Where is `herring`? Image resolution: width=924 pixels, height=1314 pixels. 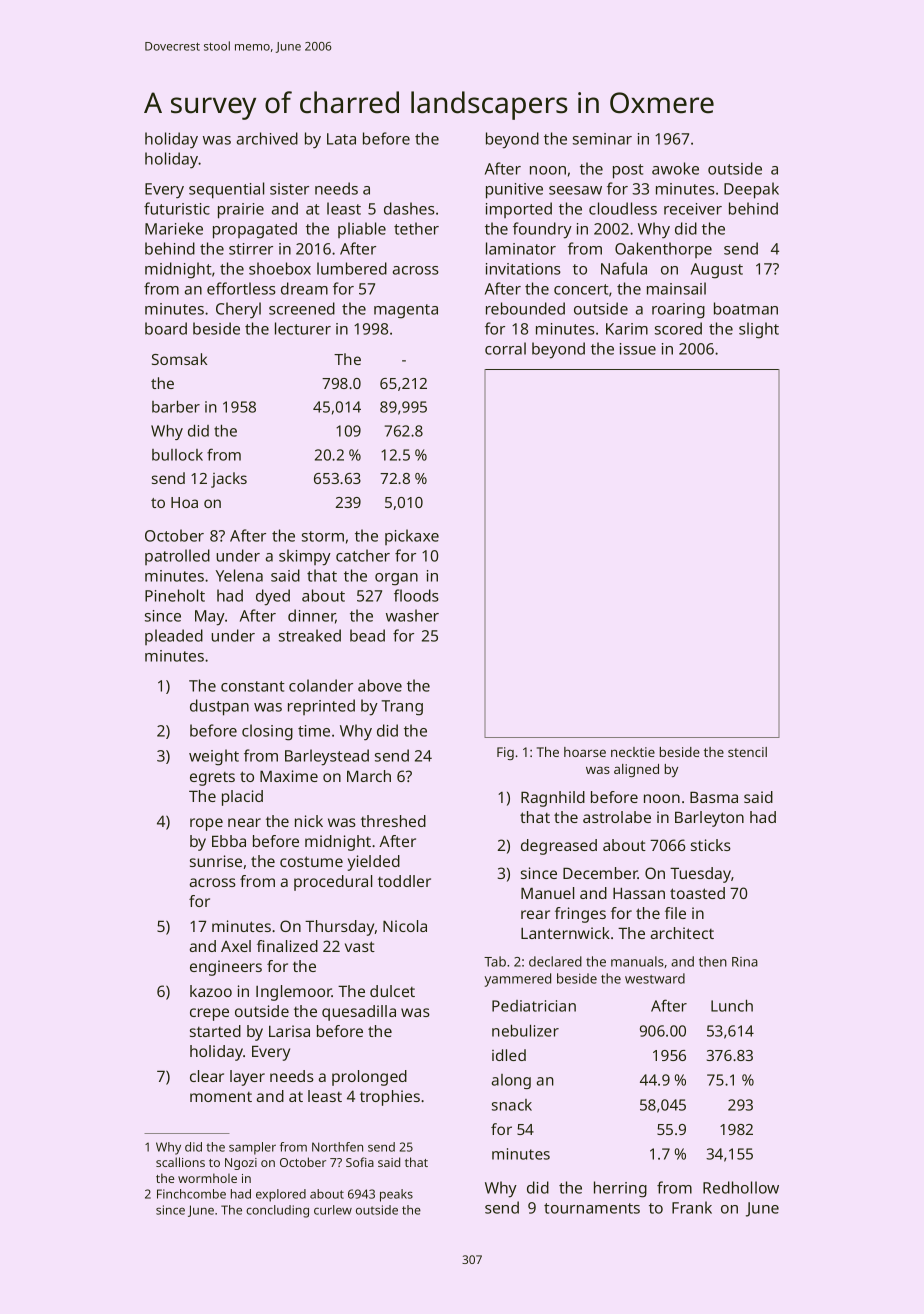 herring is located at coordinates (620, 1189).
